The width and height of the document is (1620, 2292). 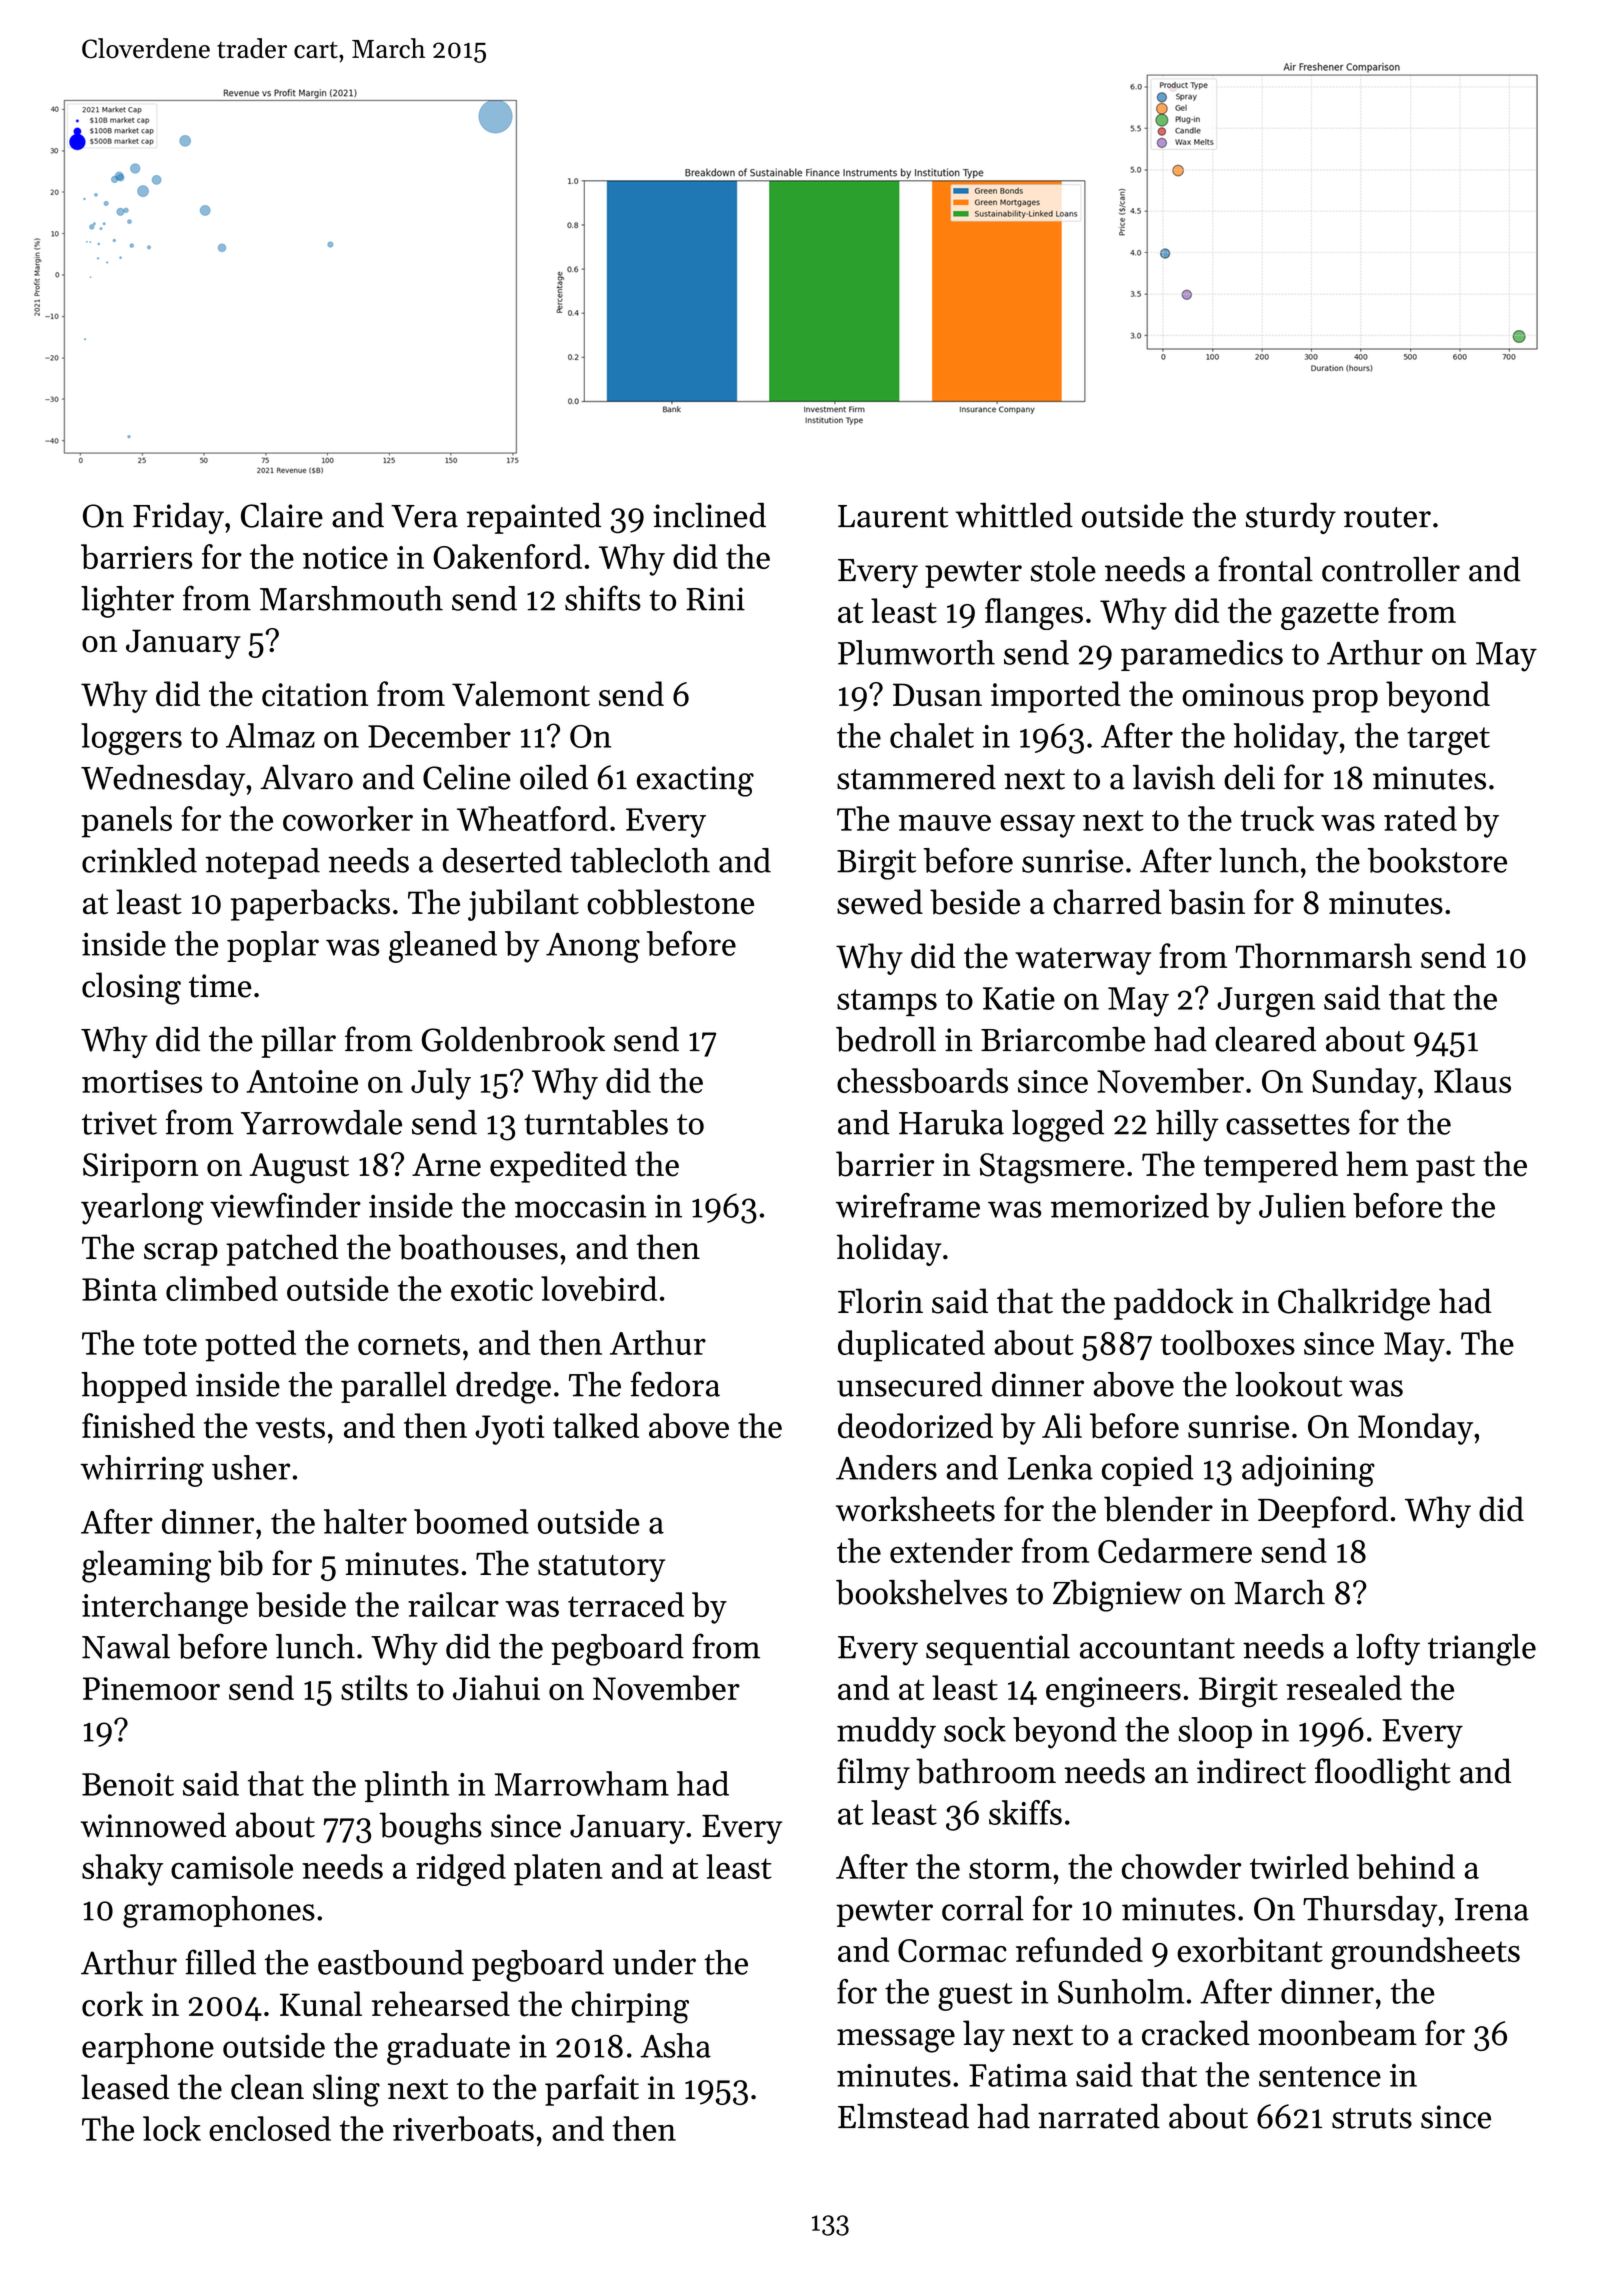 I want to click on filmy, so click(x=873, y=1774).
